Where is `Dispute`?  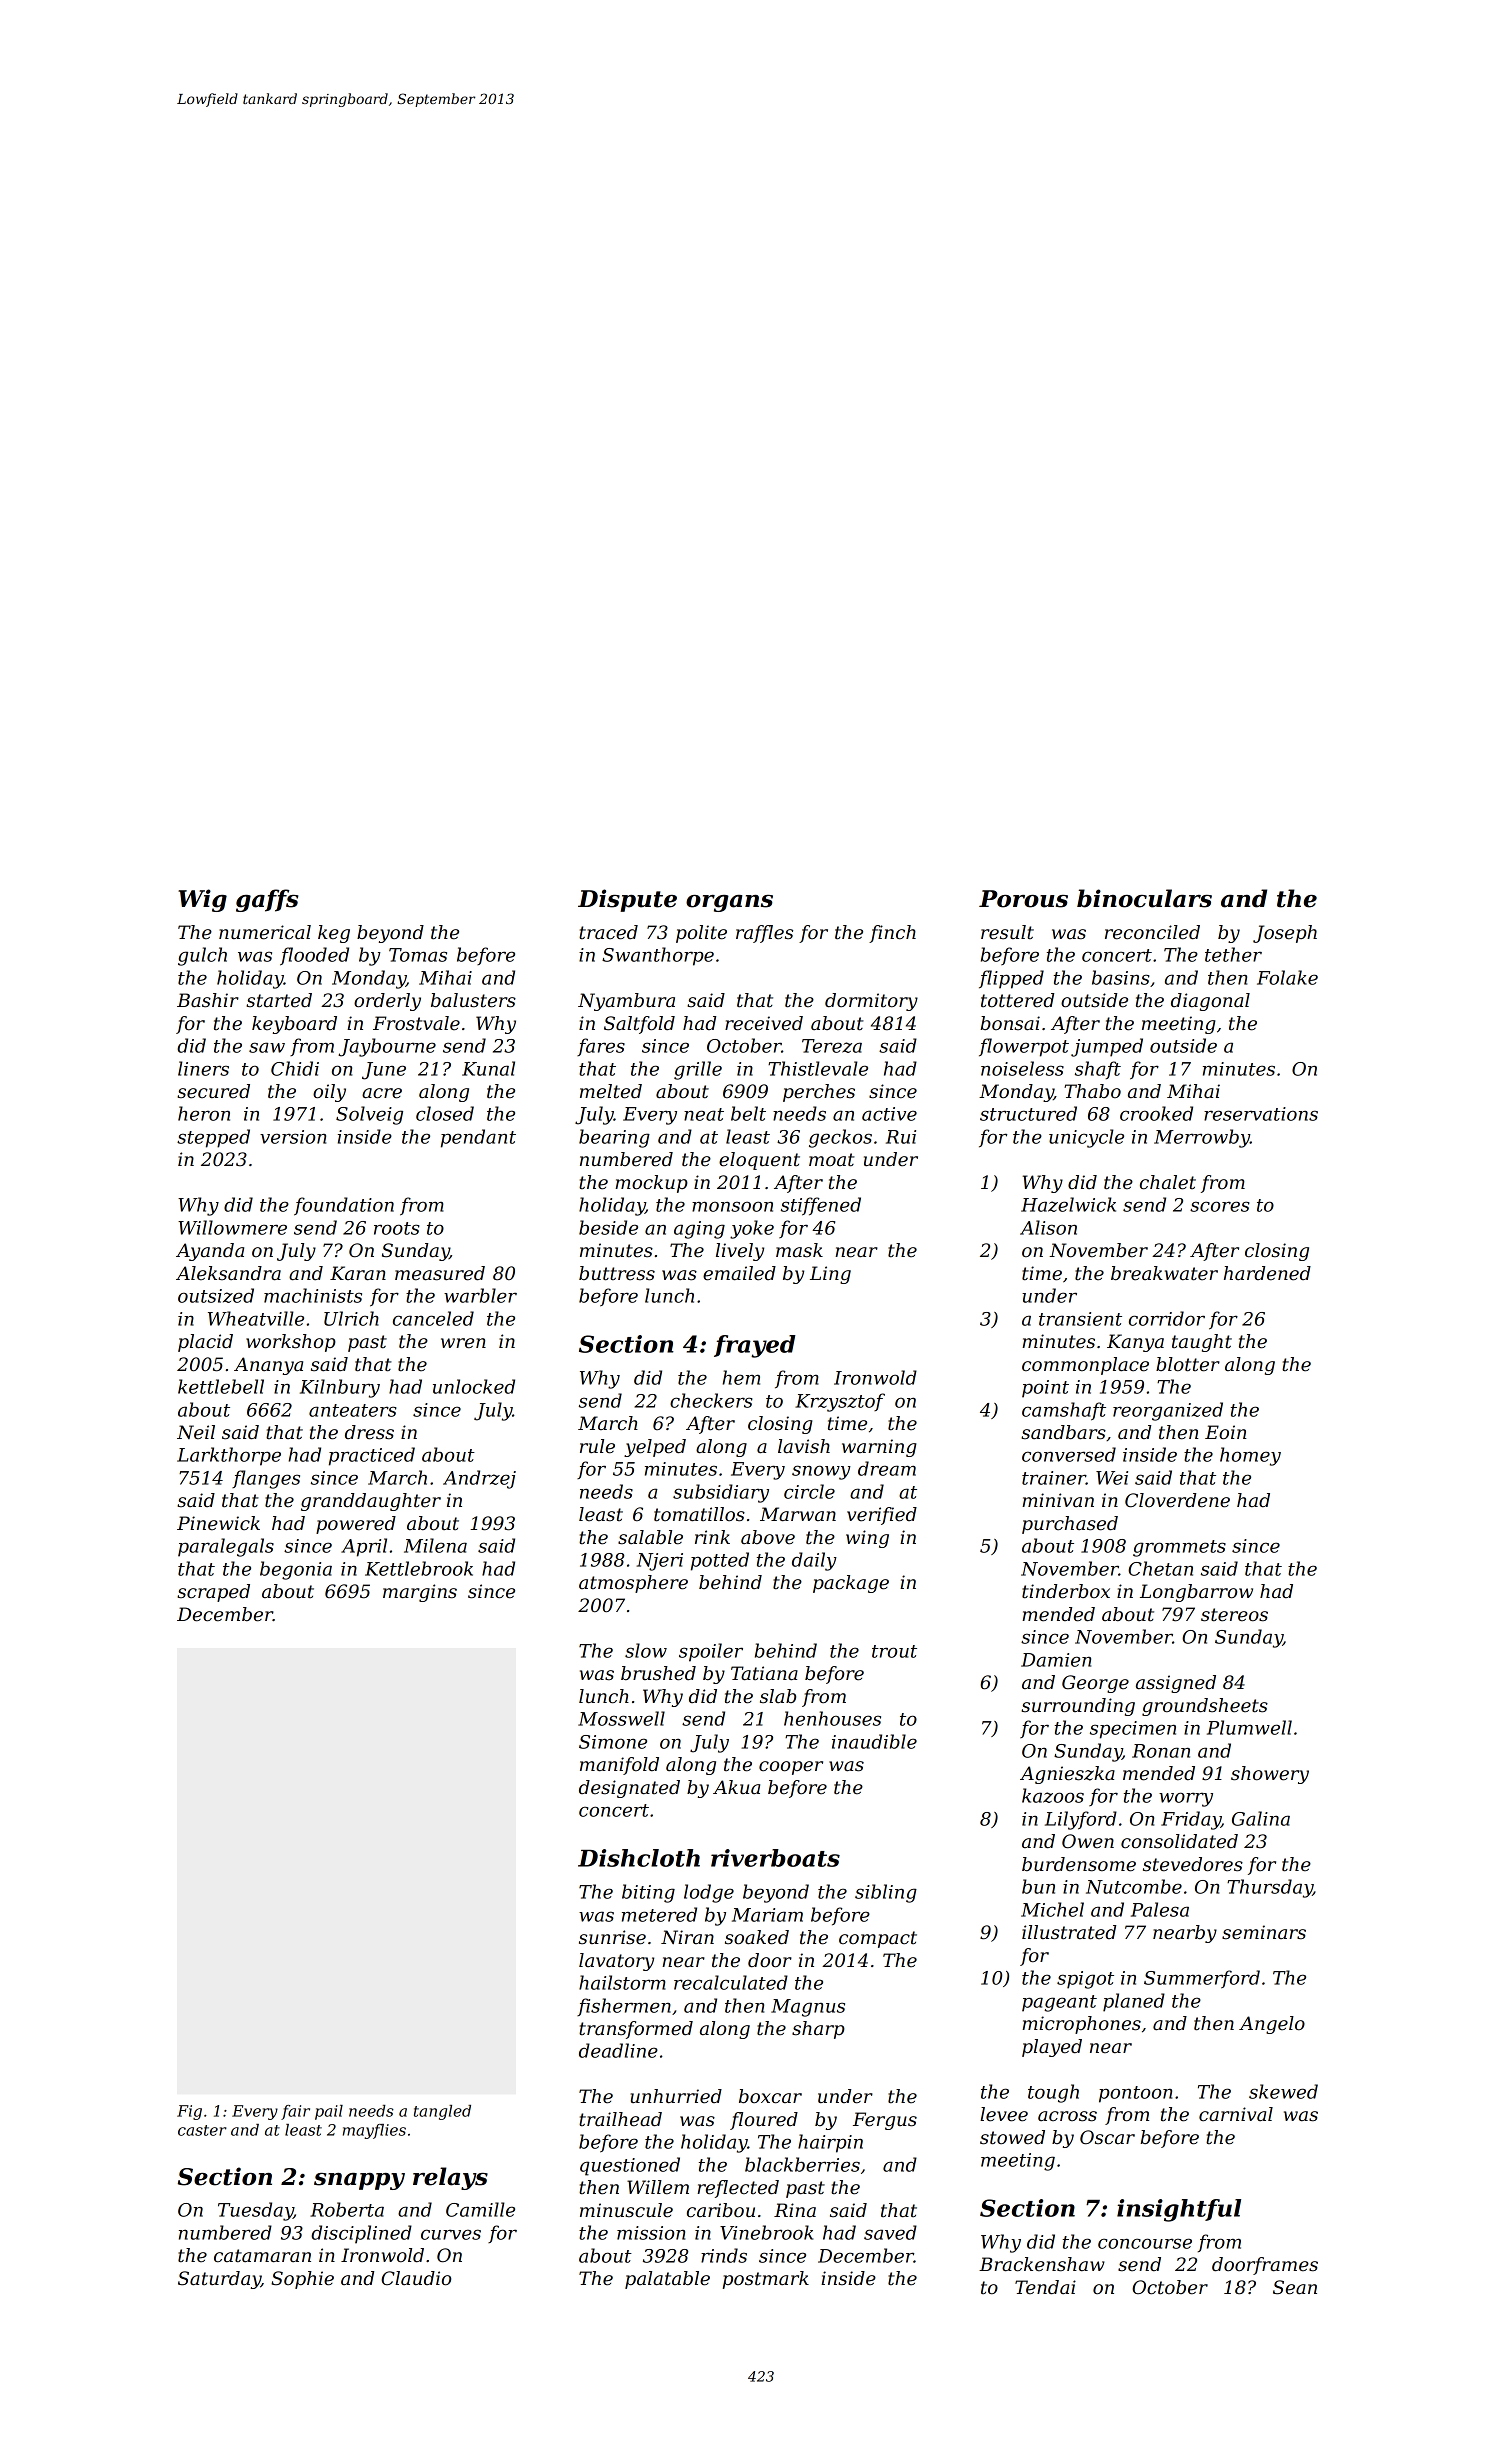 Dispute is located at coordinates (627, 900).
